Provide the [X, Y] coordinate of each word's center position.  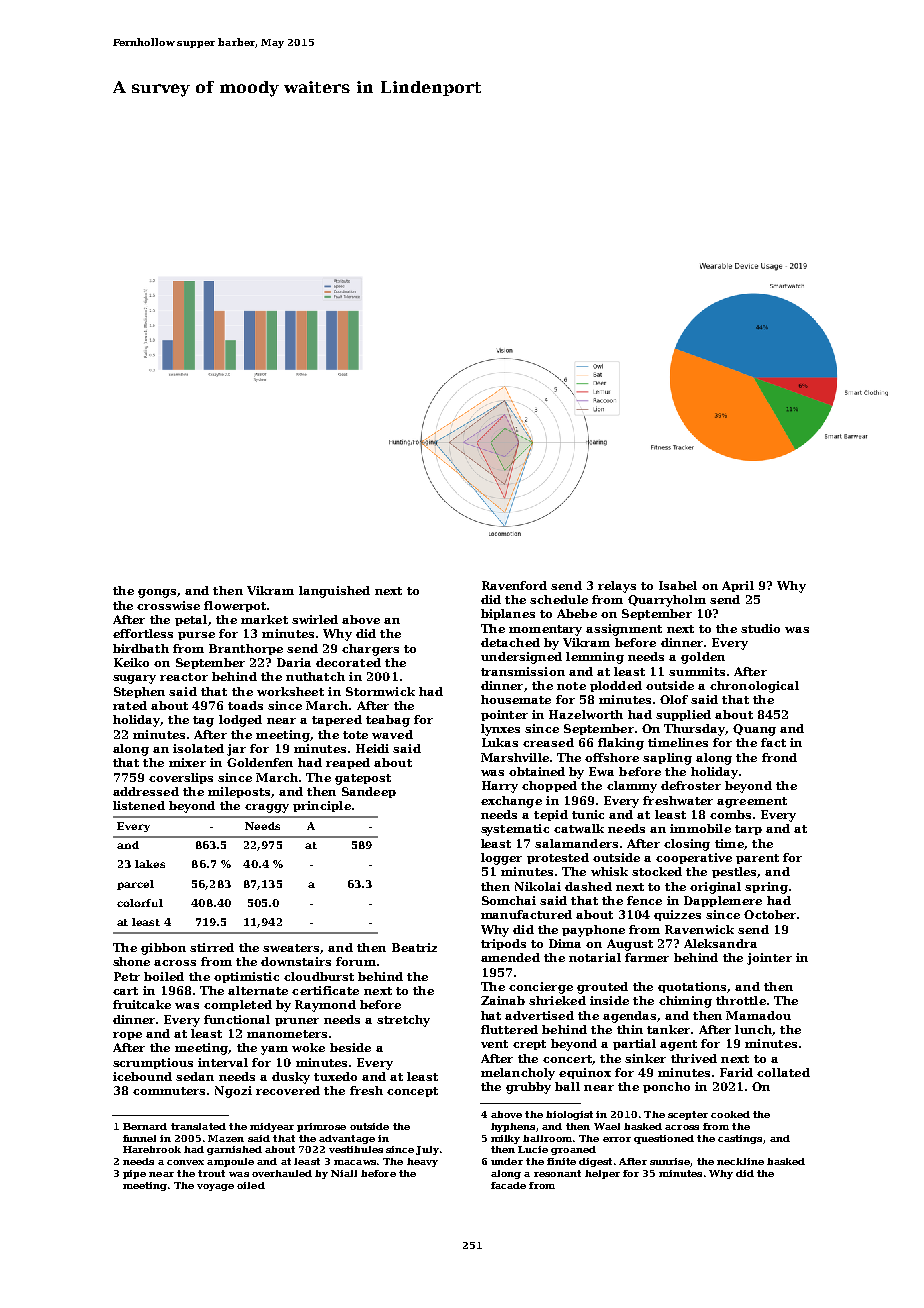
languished [334, 592]
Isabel [678, 585]
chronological [754, 687]
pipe [134, 1174]
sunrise [670, 1161]
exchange [511, 802]
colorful [140, 903]
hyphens [513, 1127]
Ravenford [514, 585]
